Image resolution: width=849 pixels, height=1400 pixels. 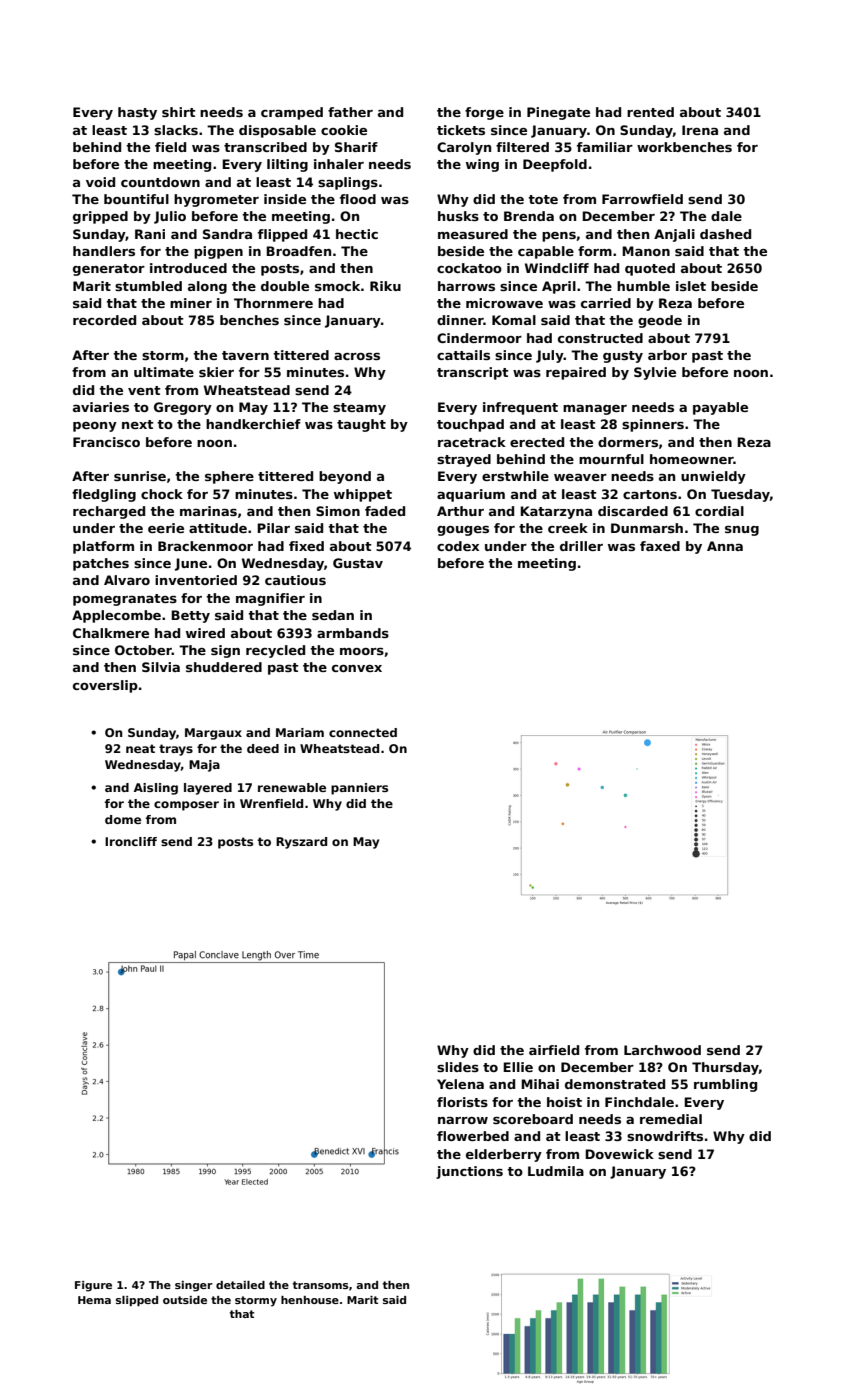 I want to click on Alvaro, so click(x=127, y=580).
